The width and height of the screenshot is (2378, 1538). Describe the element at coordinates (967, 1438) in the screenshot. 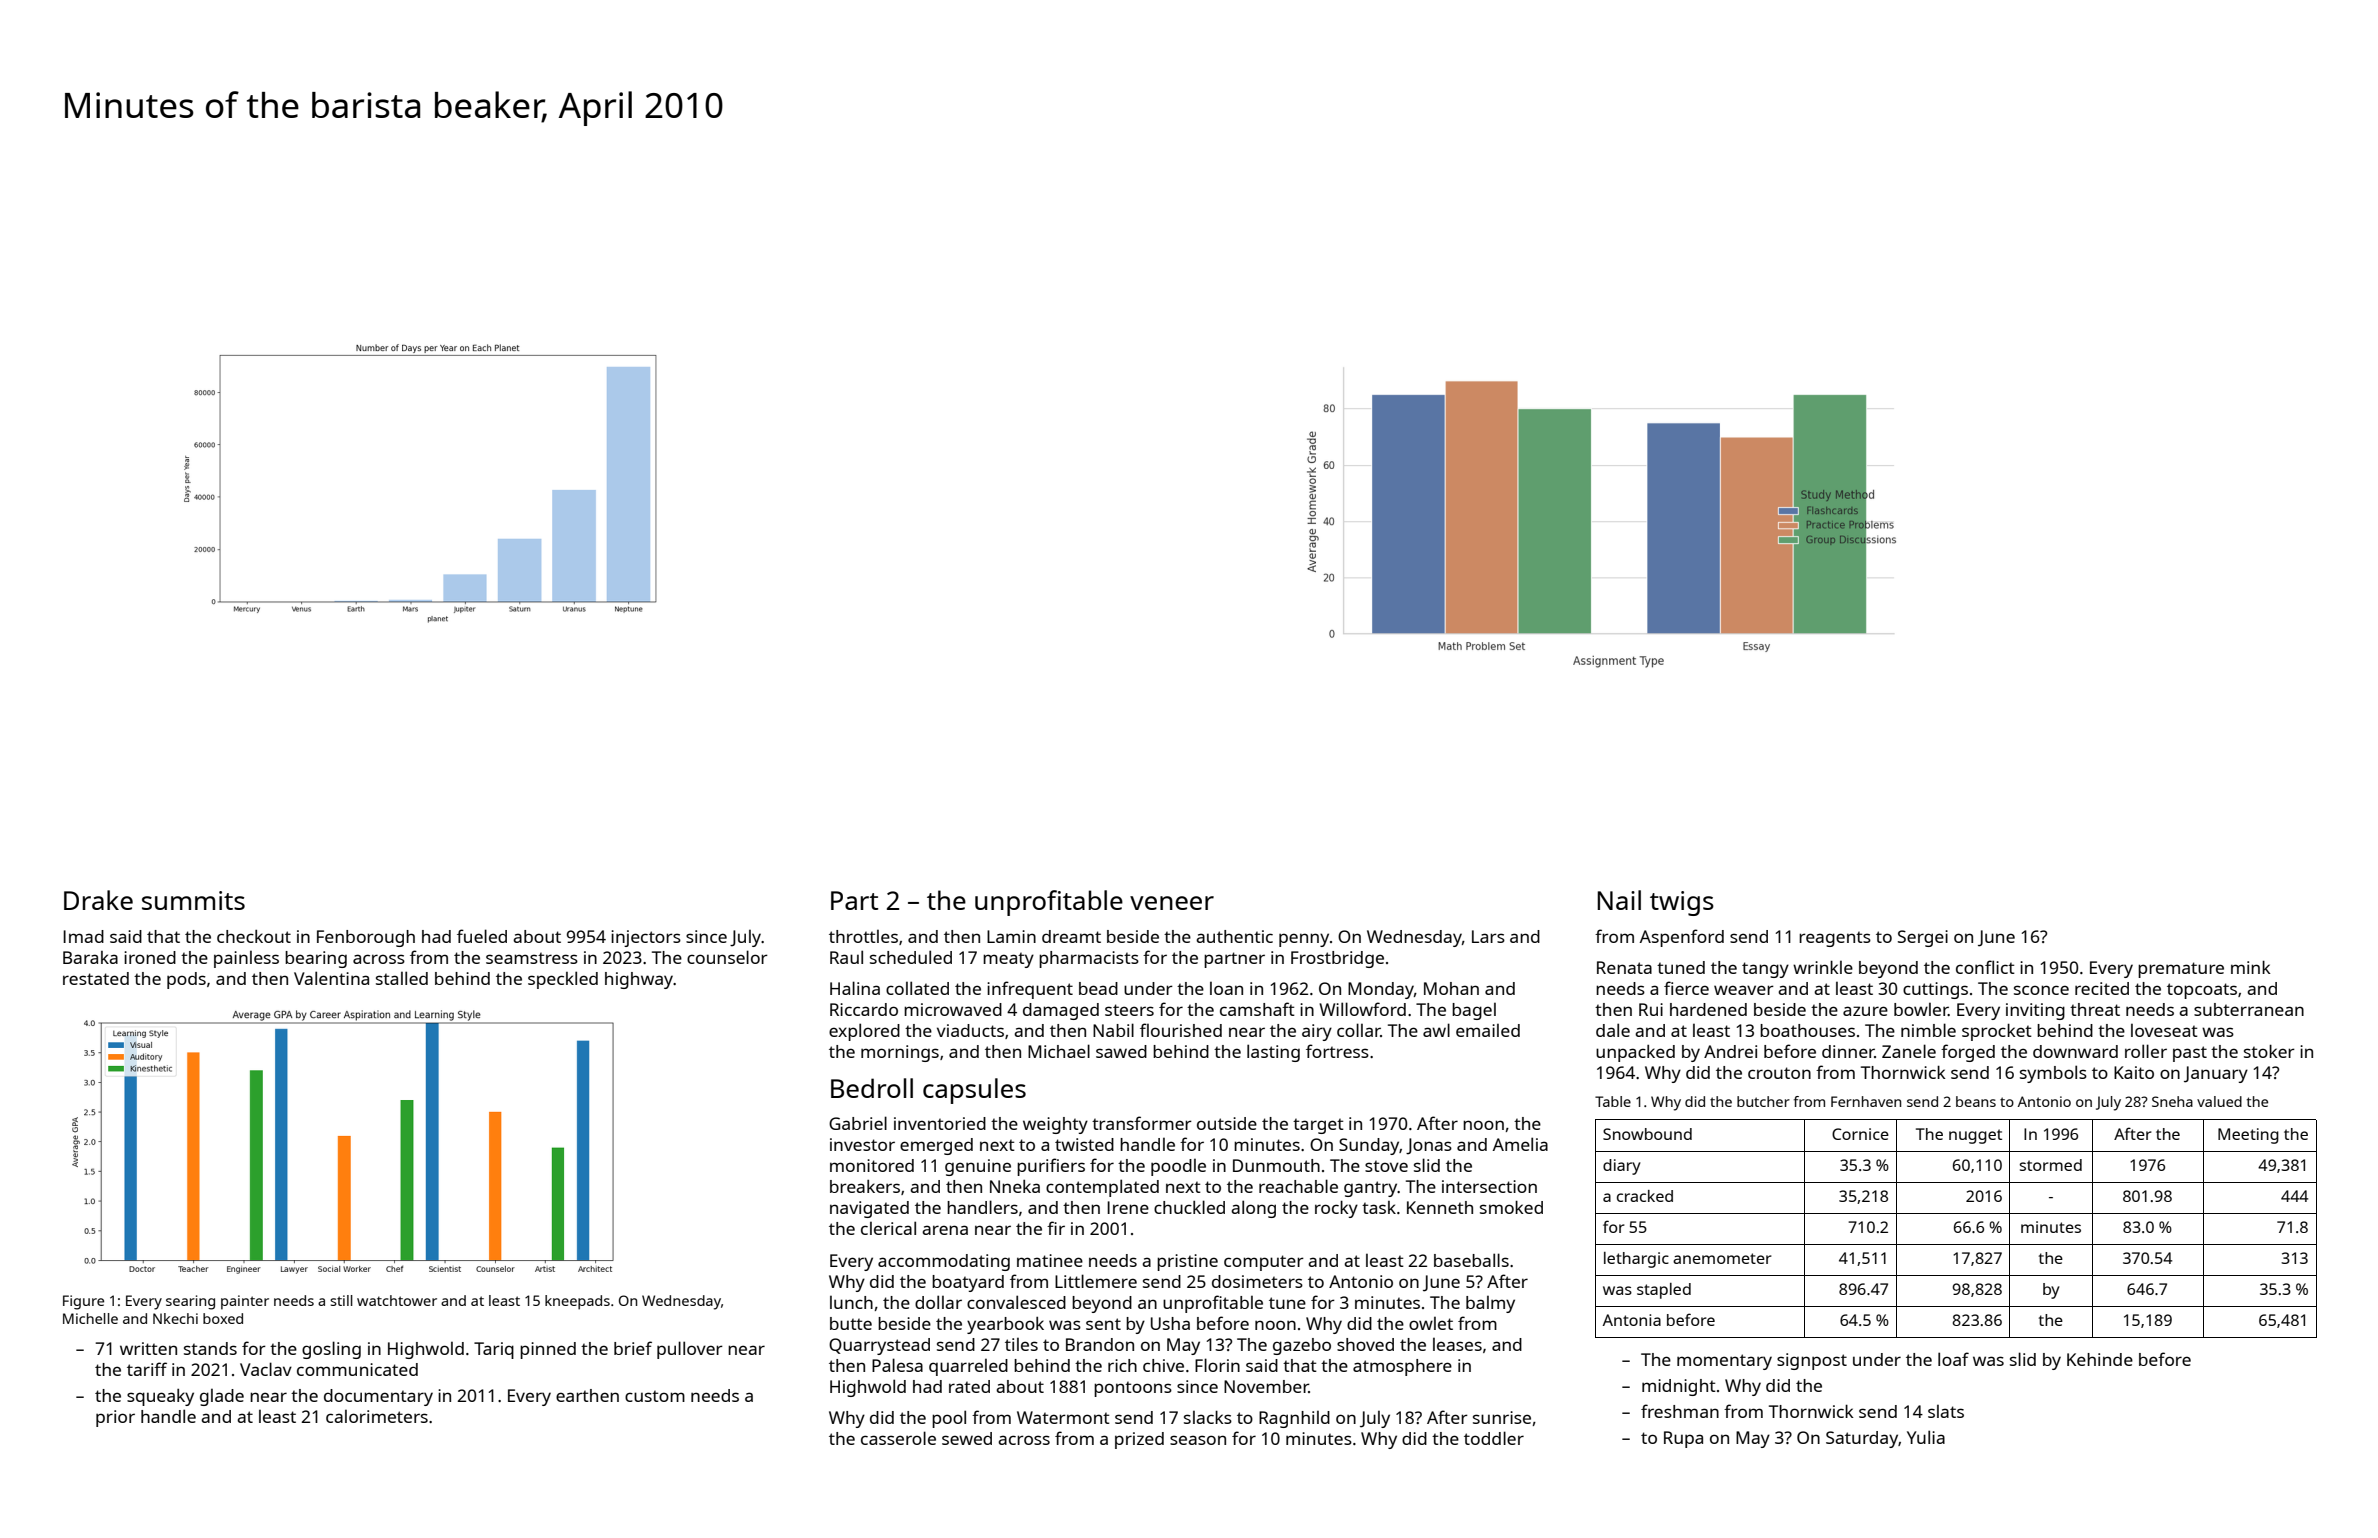

I see `sewed` at that location.
